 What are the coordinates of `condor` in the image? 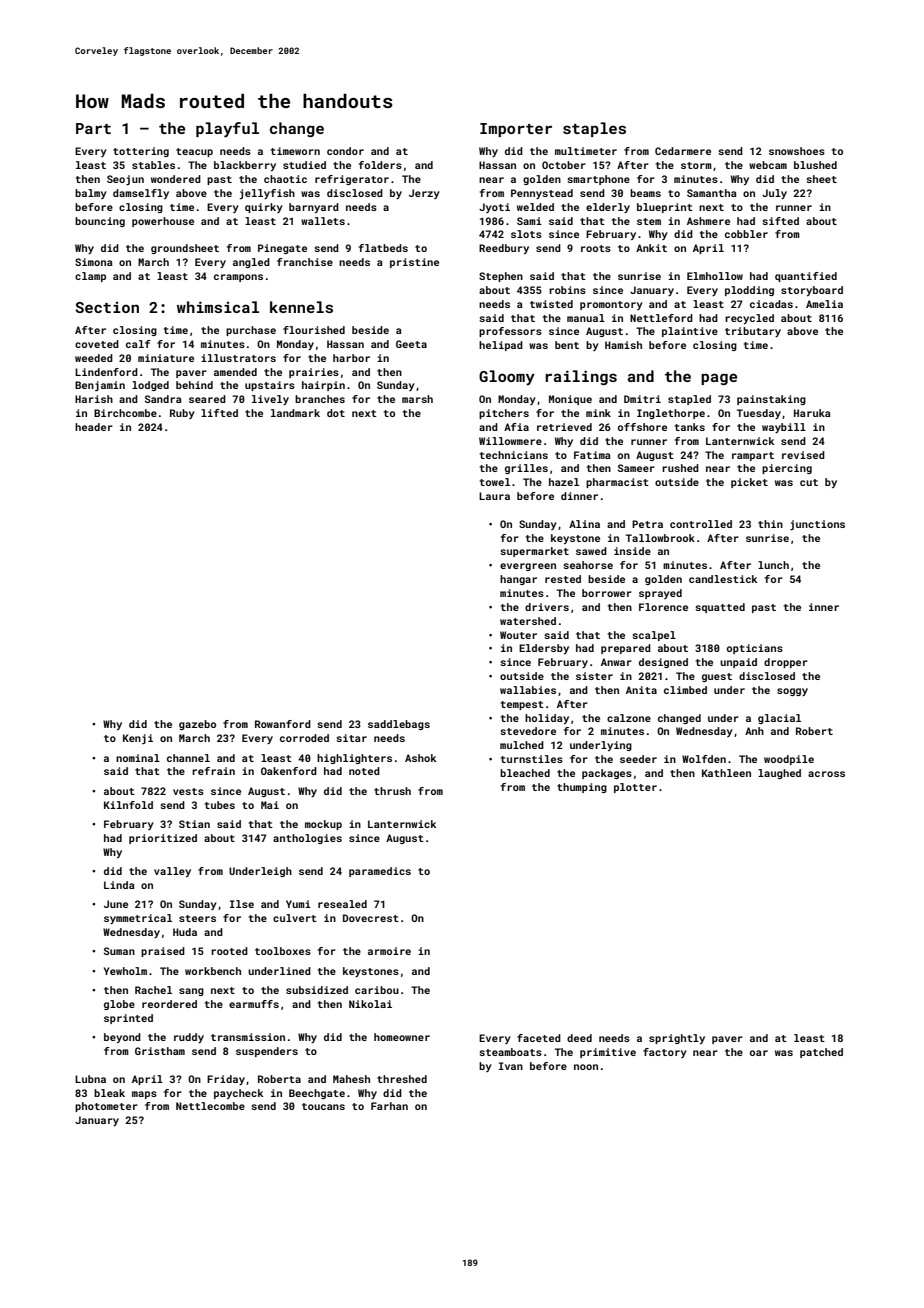 It's located at (345, 151).
